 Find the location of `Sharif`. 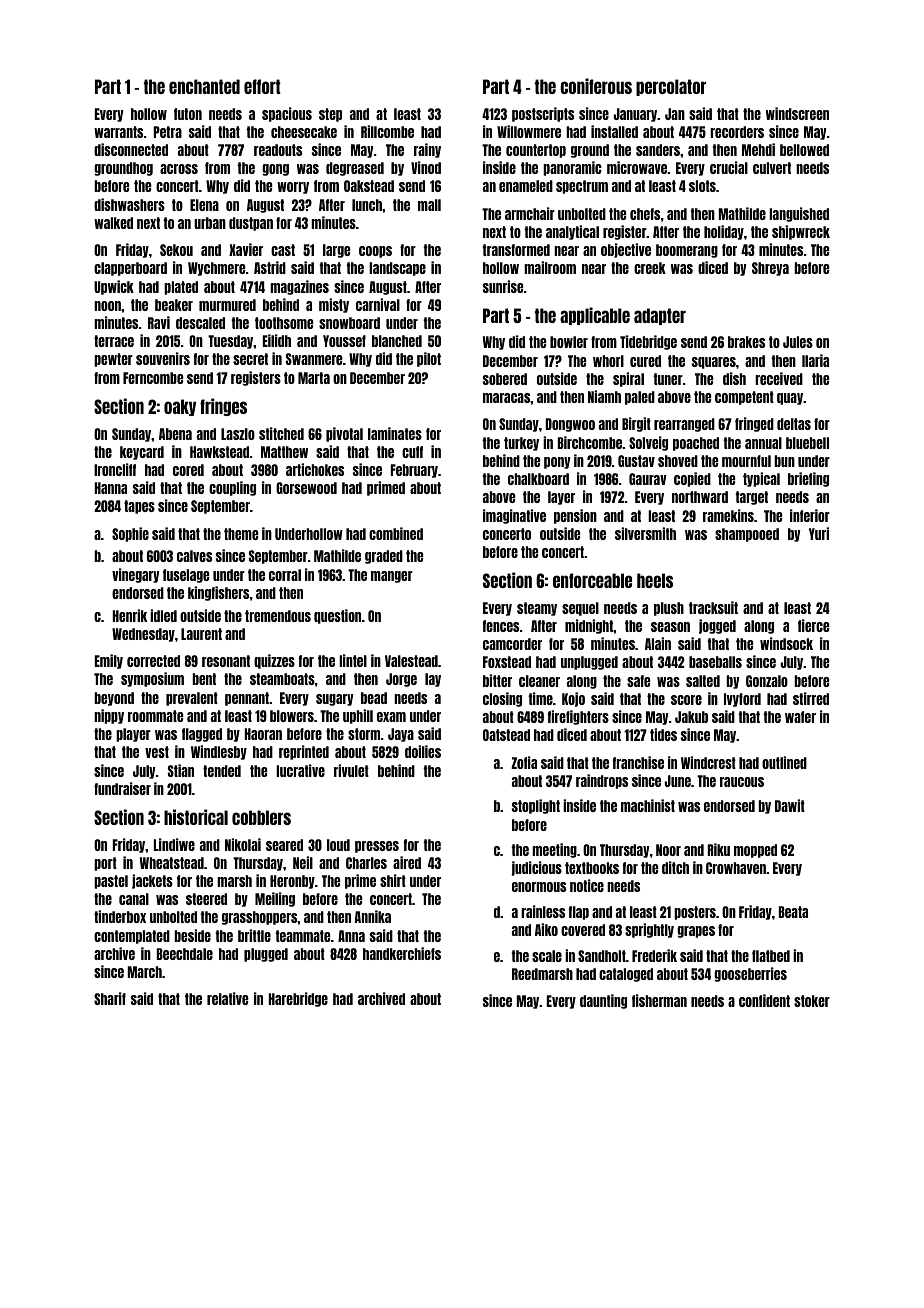

Sharif is located at coordinates (110, 998).
